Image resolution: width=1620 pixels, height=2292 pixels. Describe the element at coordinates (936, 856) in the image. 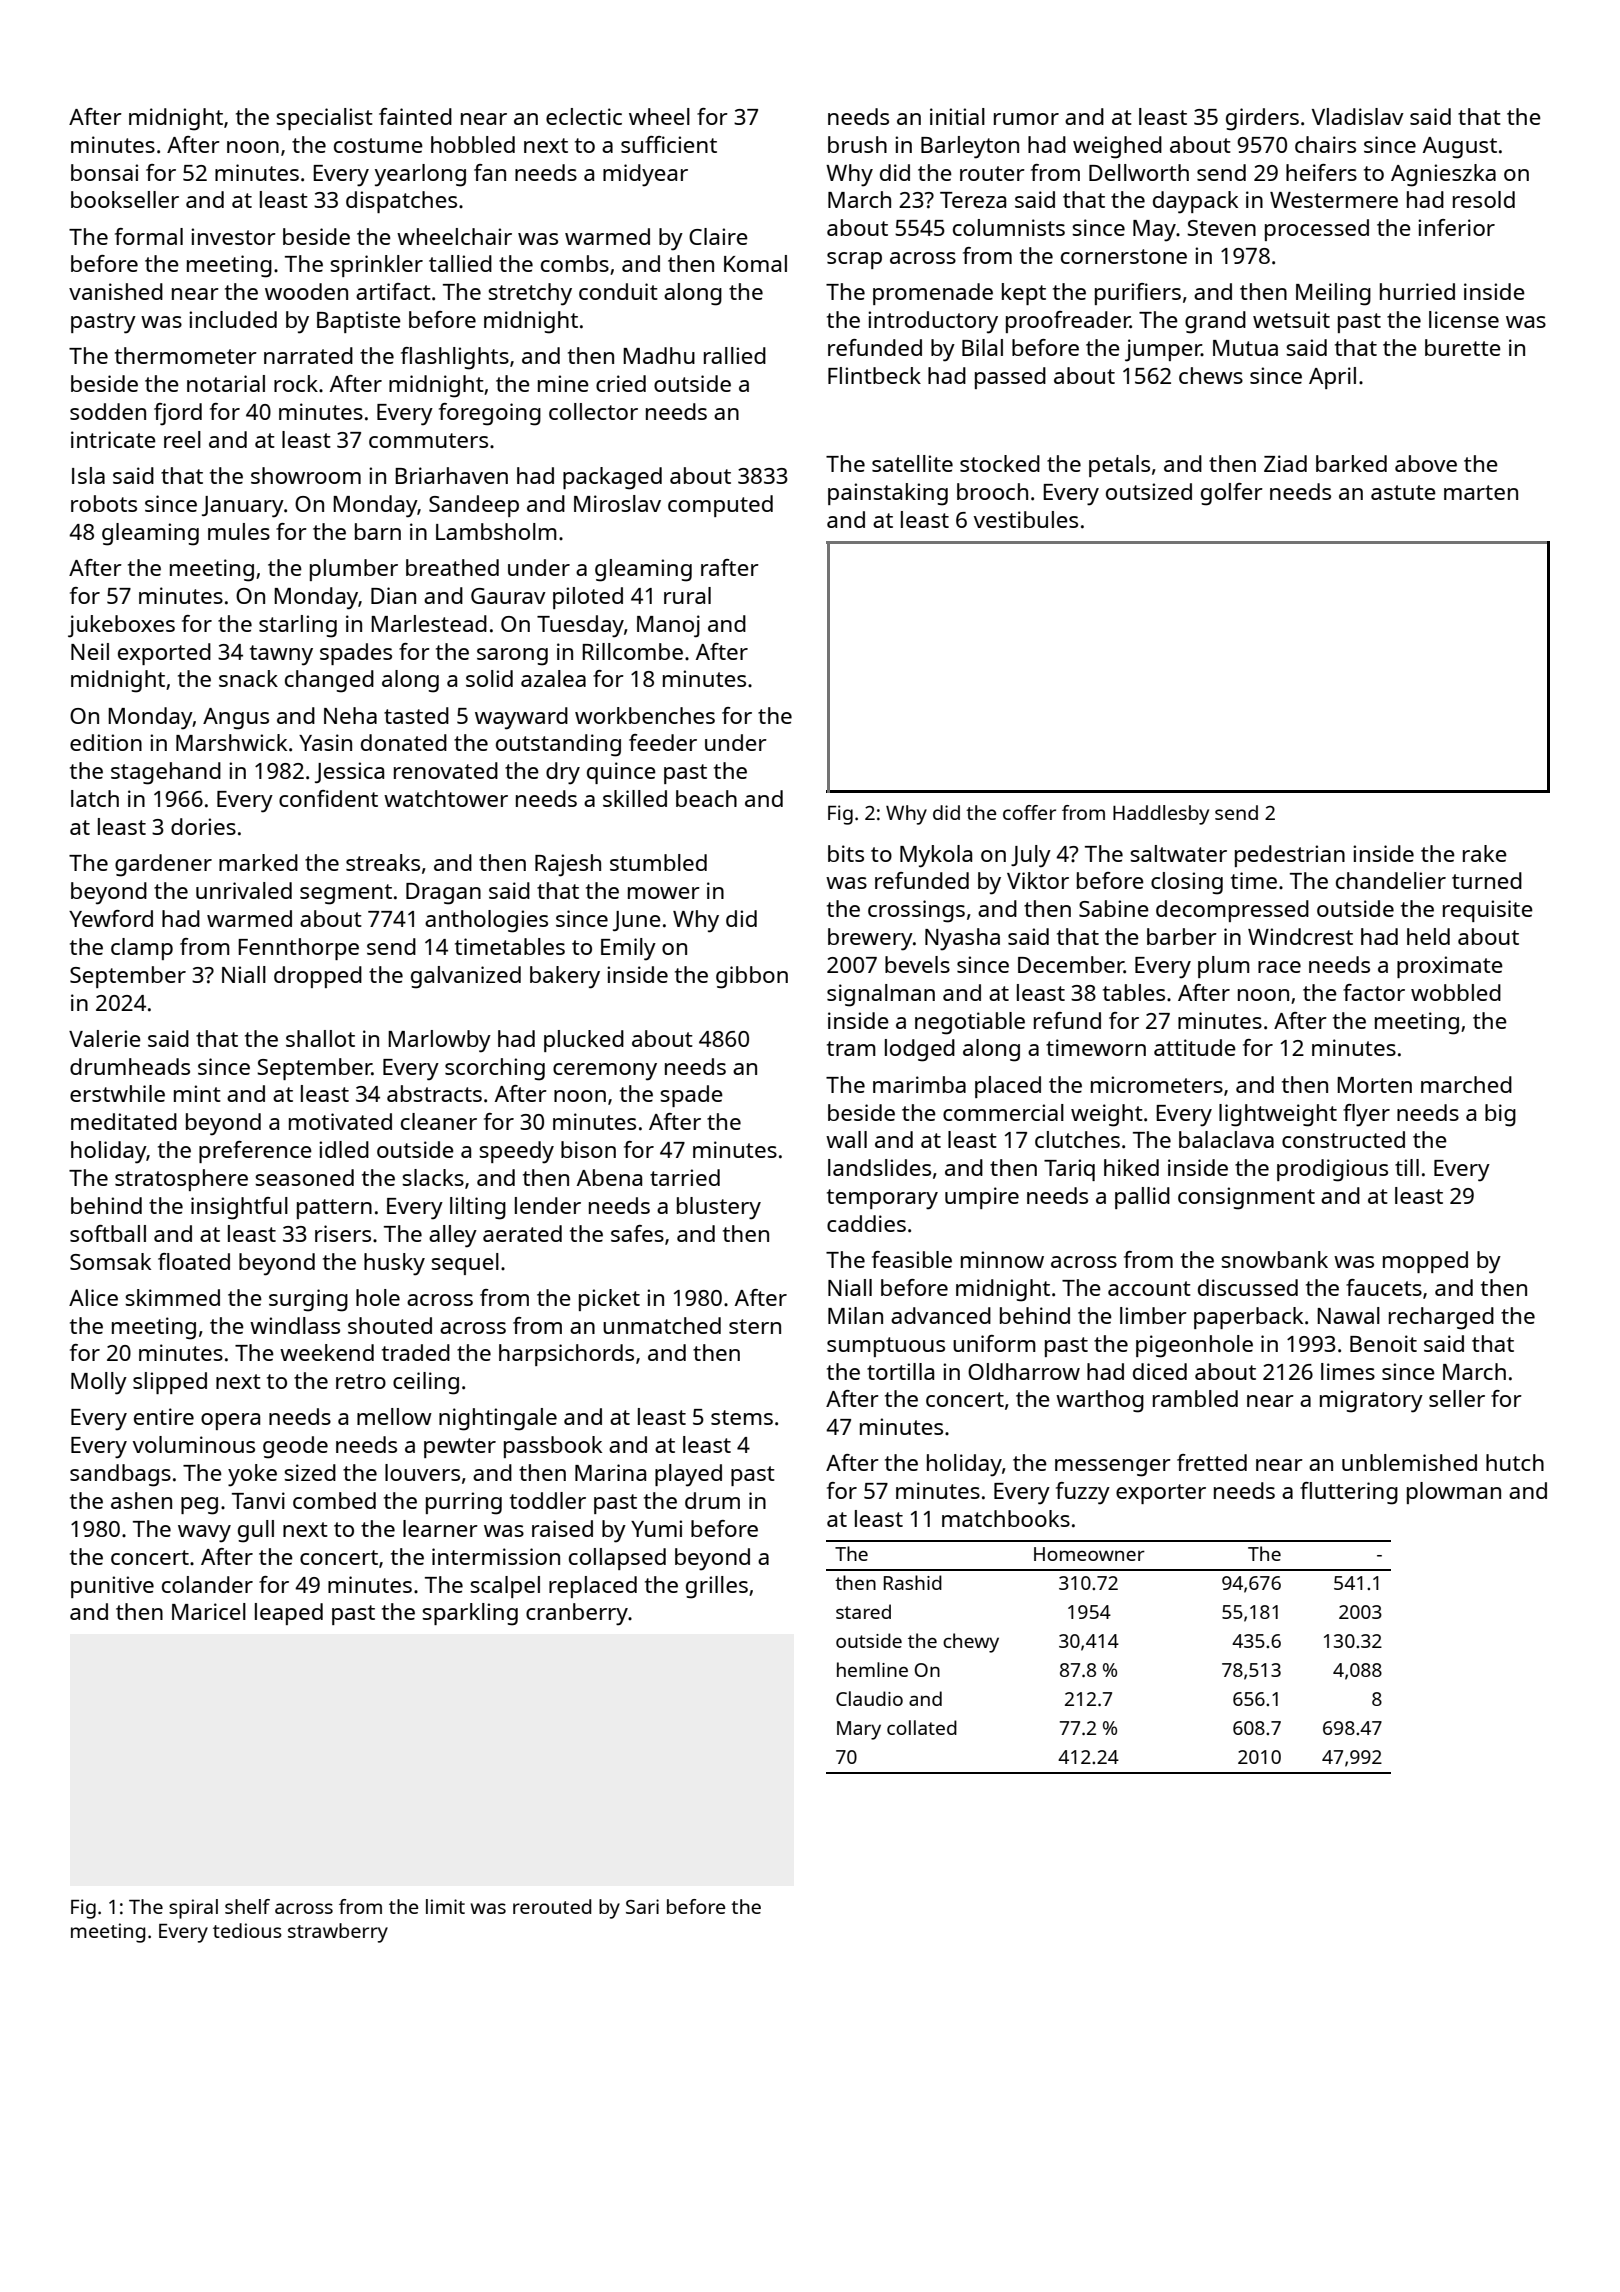

I see `Mykola` at that location.
